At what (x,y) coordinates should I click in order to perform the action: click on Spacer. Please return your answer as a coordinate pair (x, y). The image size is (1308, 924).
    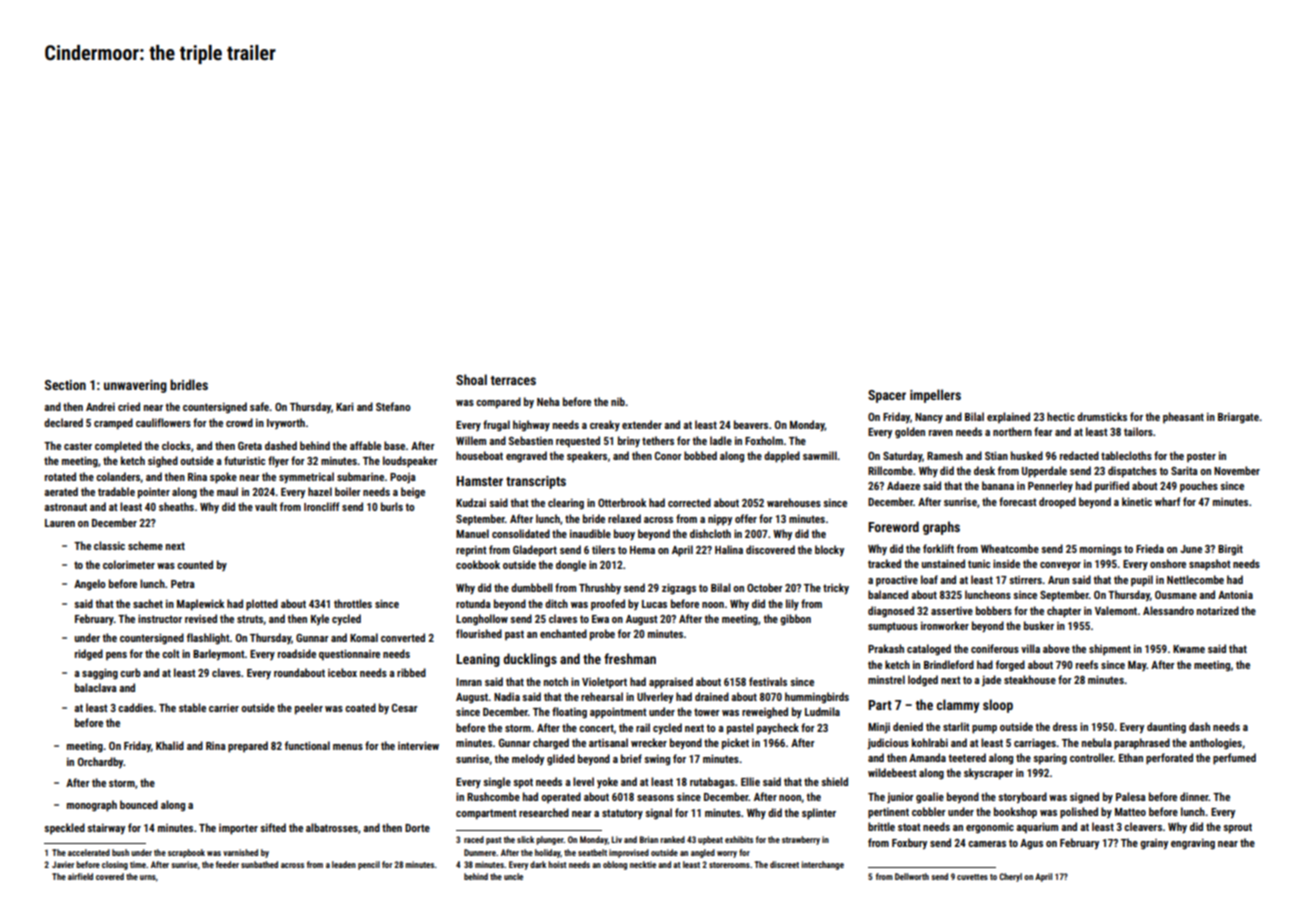
    Looking at the image, I should click on (887, 396).
